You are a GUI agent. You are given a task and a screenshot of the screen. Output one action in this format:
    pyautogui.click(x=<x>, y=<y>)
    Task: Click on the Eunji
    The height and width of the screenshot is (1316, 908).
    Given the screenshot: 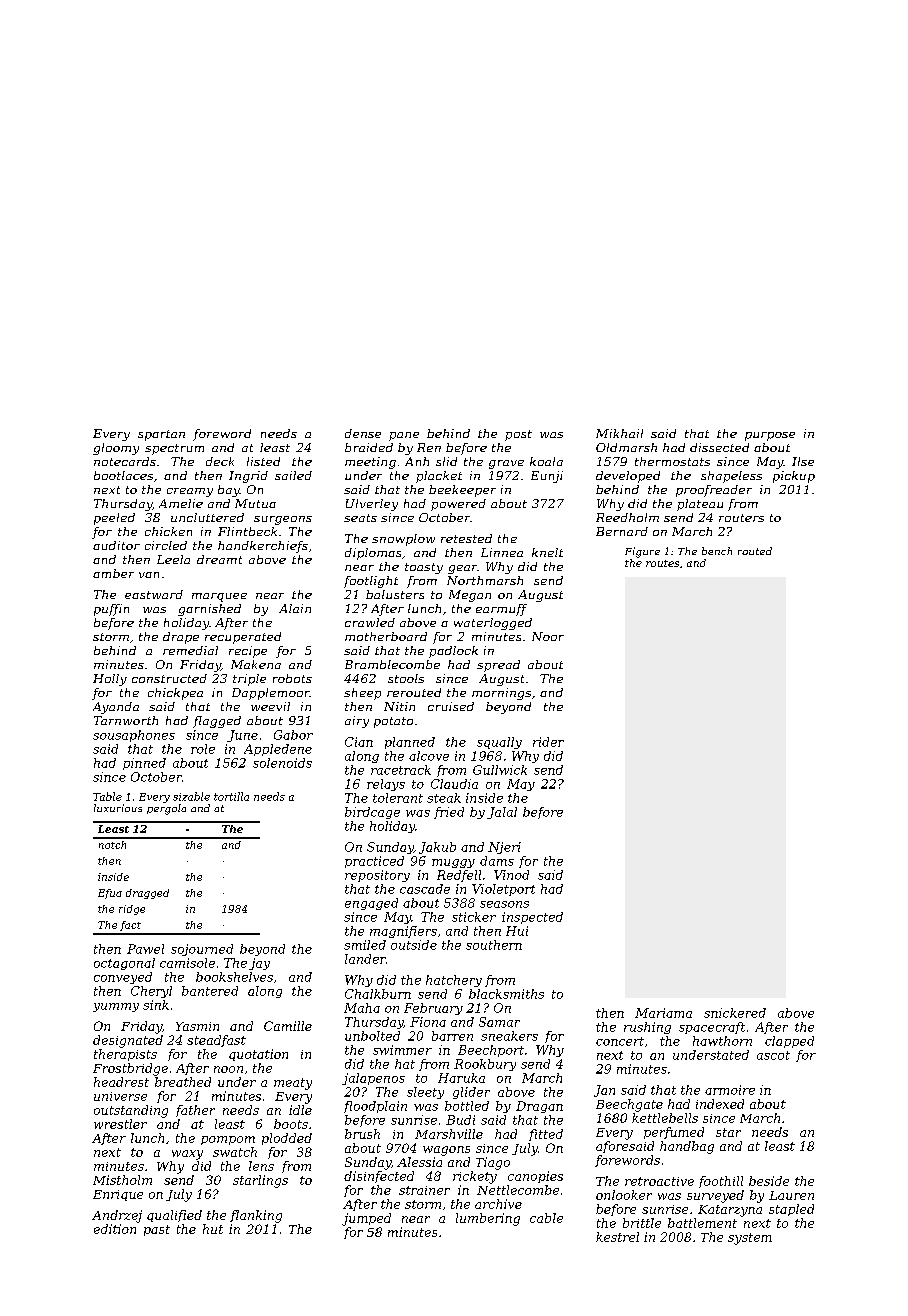 What is the action you would take?
    pyautogui.click(x=547, y=477)
